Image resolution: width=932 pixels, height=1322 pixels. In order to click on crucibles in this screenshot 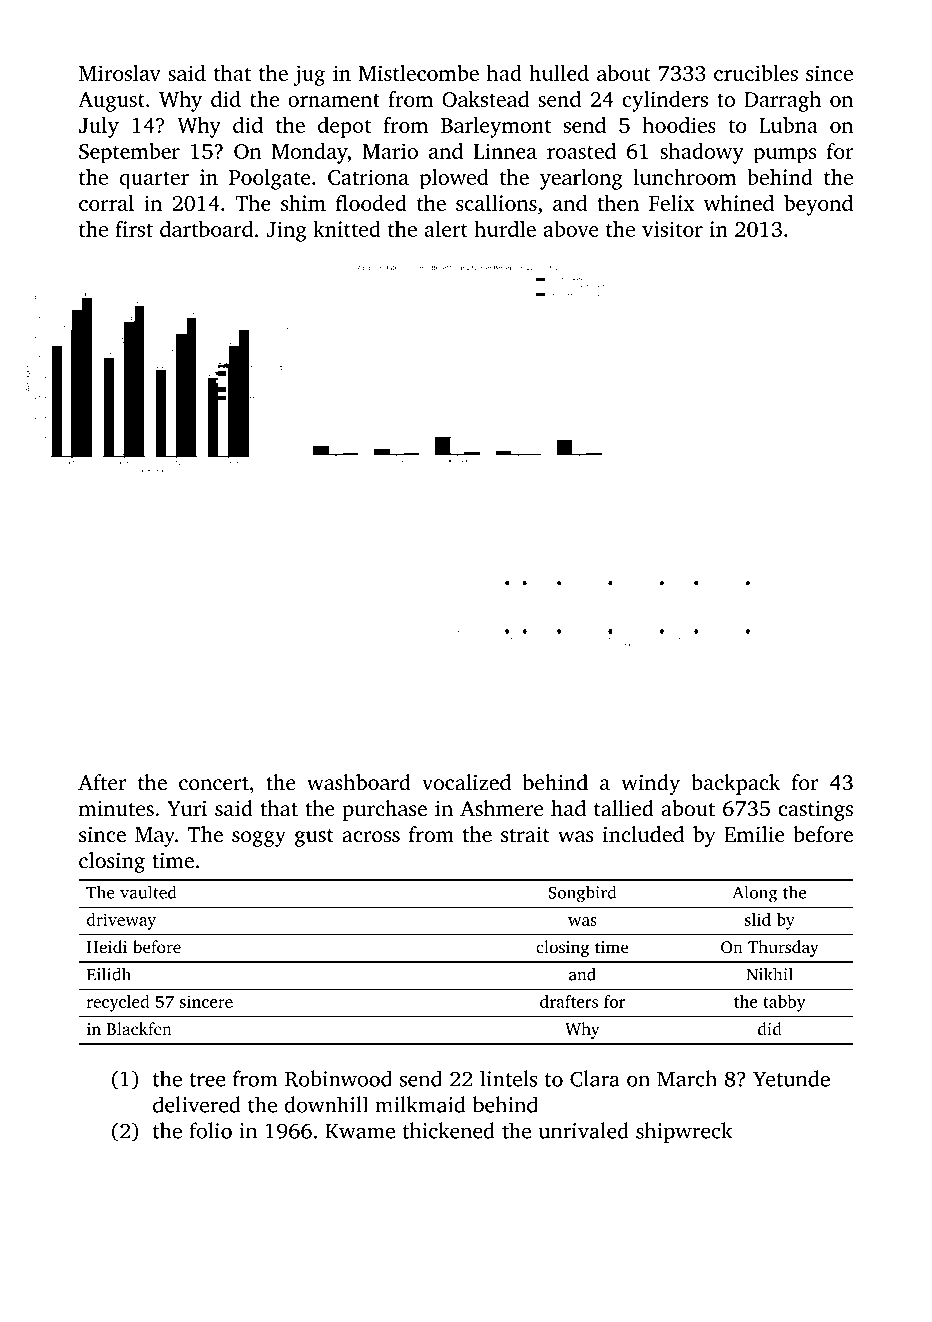, I will do `click(756, 73)`.
